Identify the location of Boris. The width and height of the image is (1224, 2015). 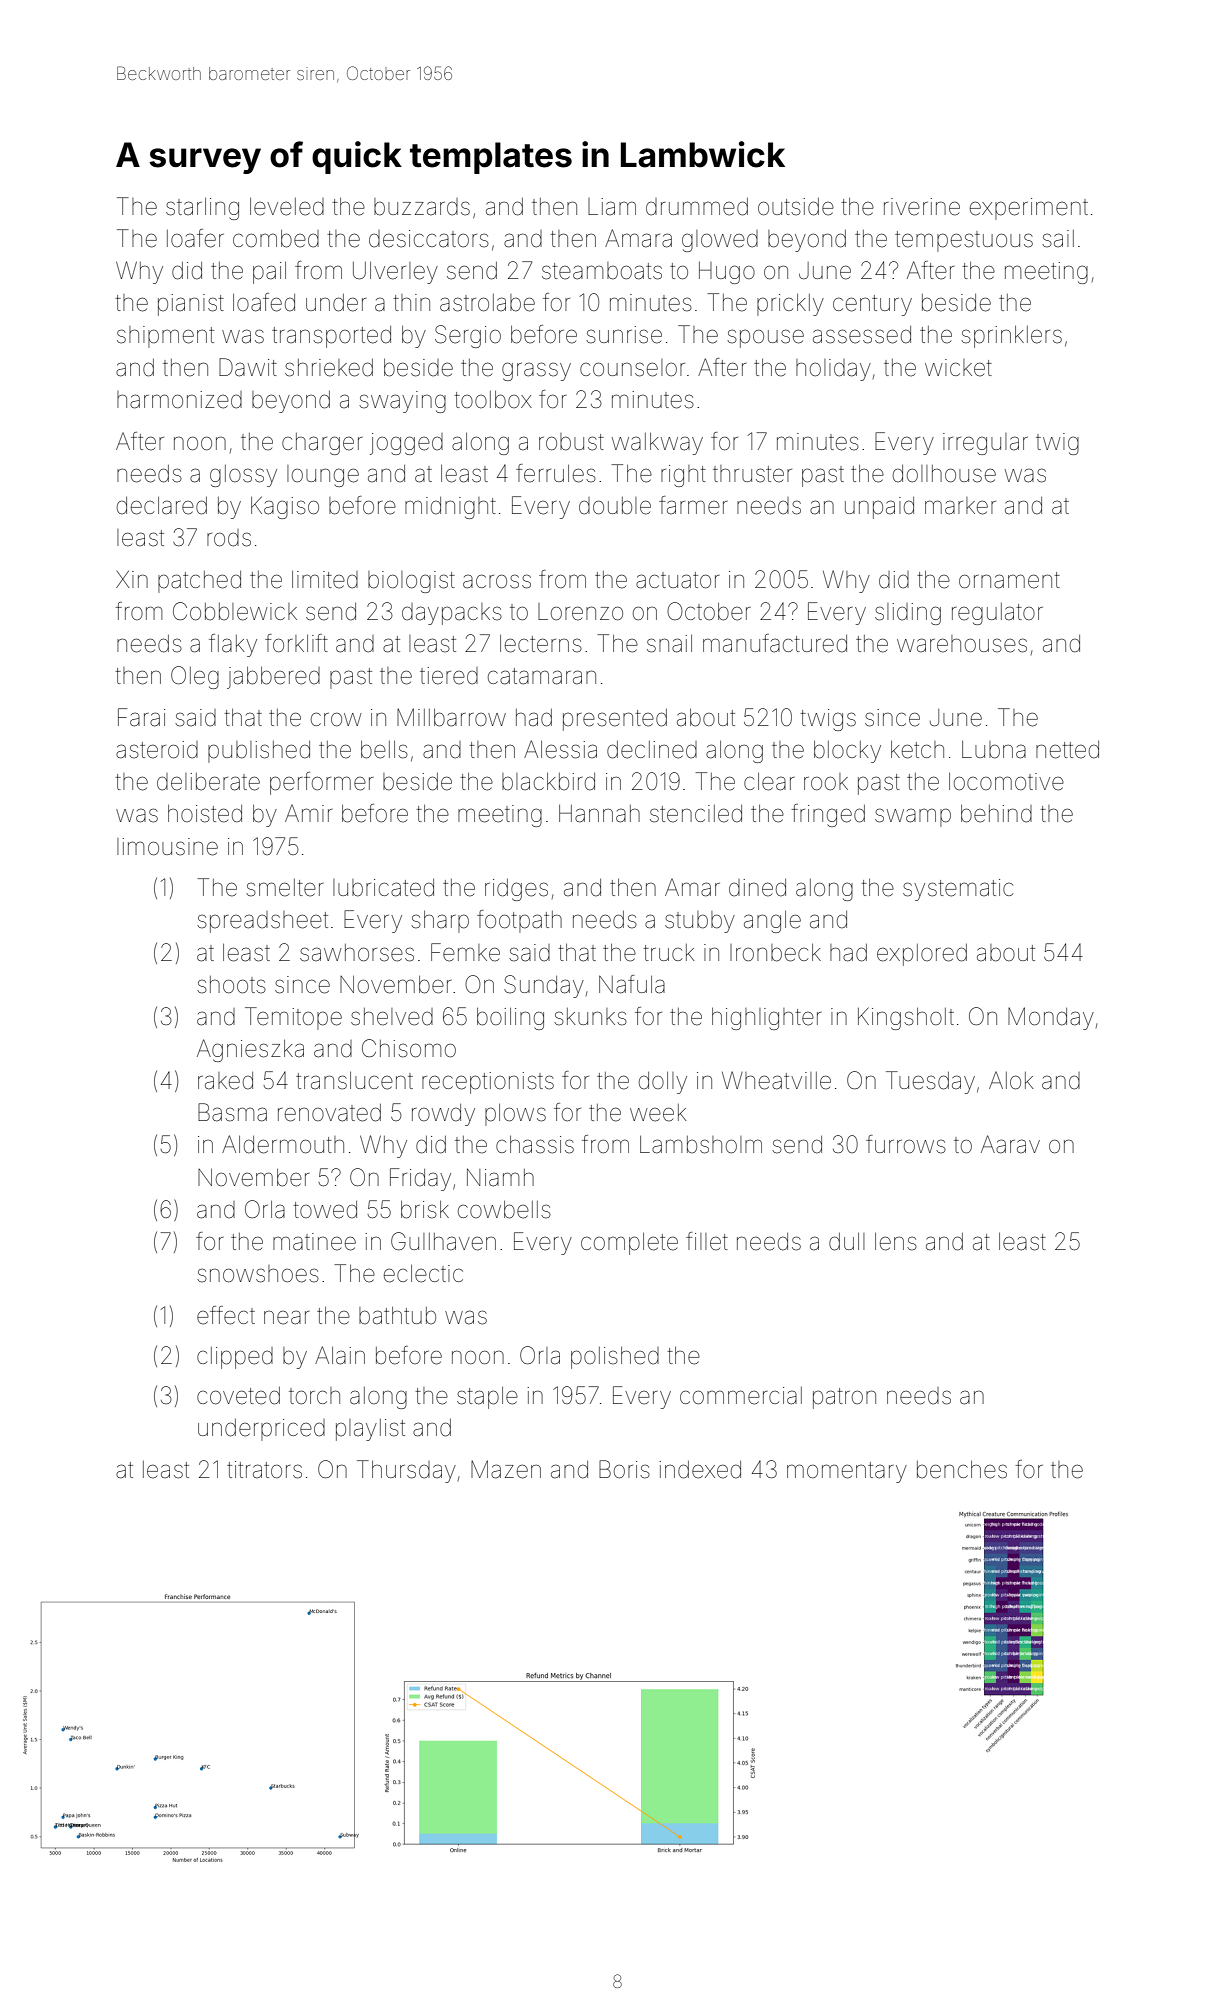
(624, 1469).
